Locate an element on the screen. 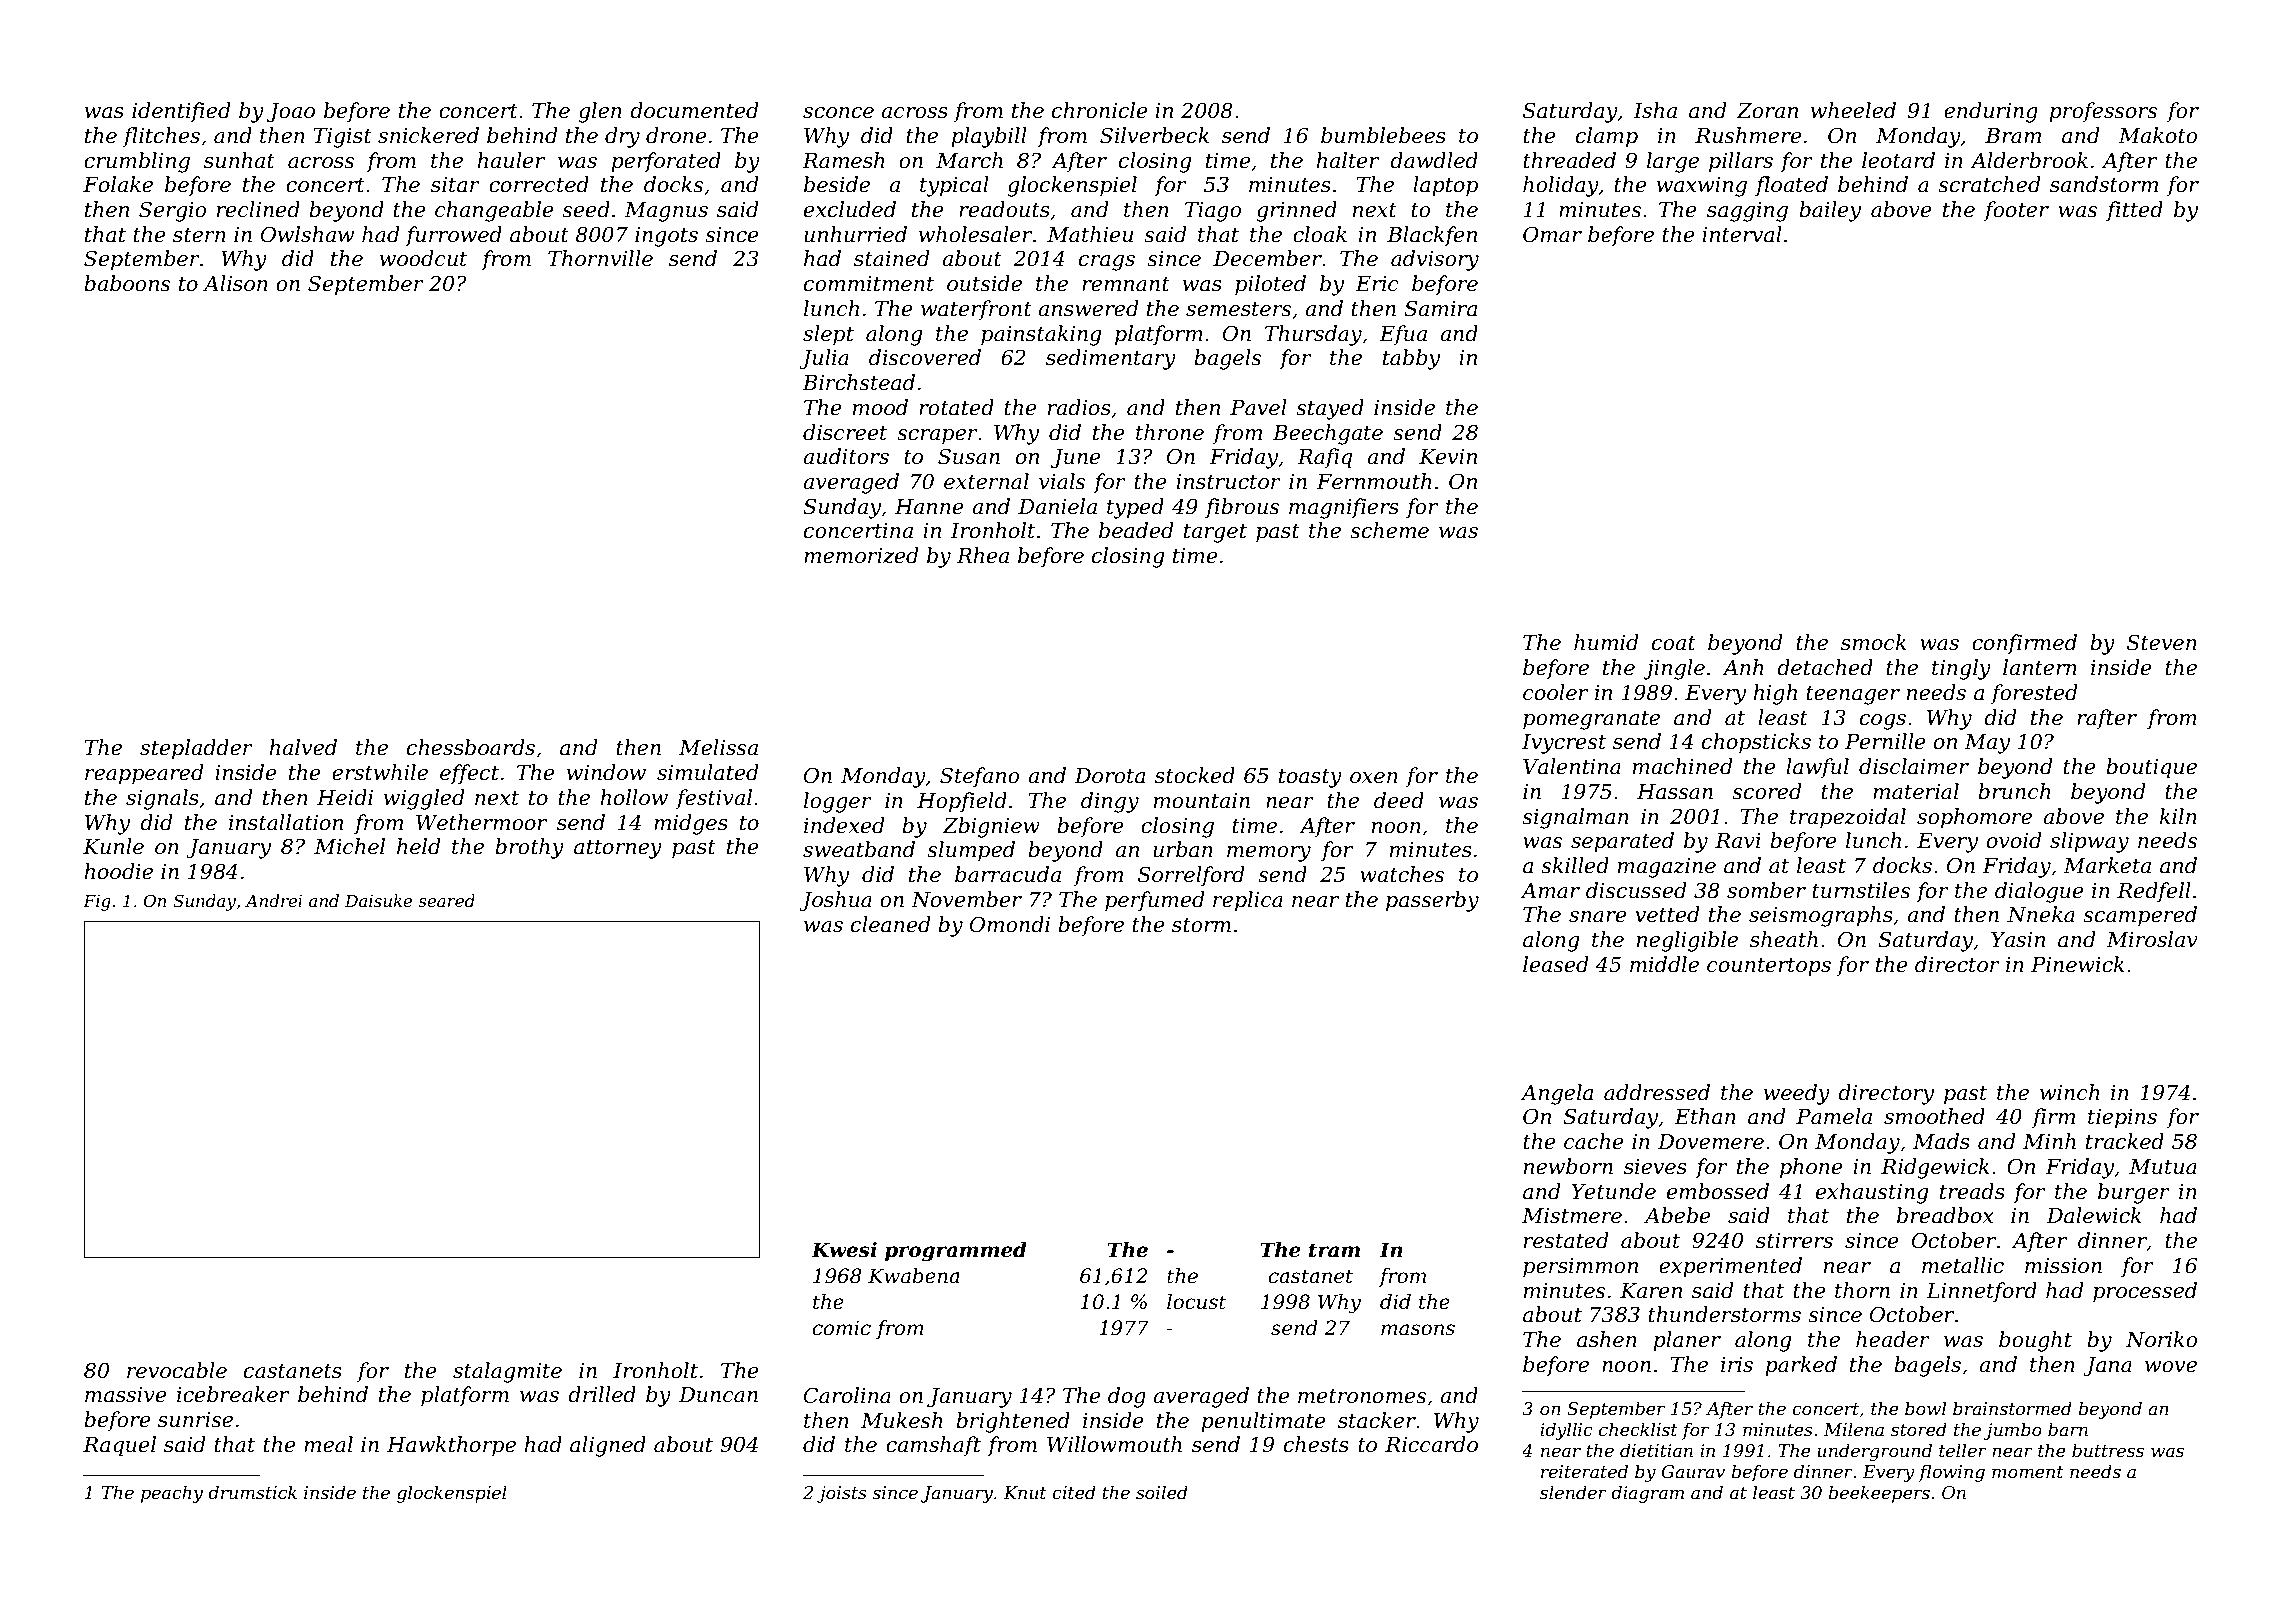 This screenshot has height=1614, width=2282. fitted is located at coordinates (2134, 211).
